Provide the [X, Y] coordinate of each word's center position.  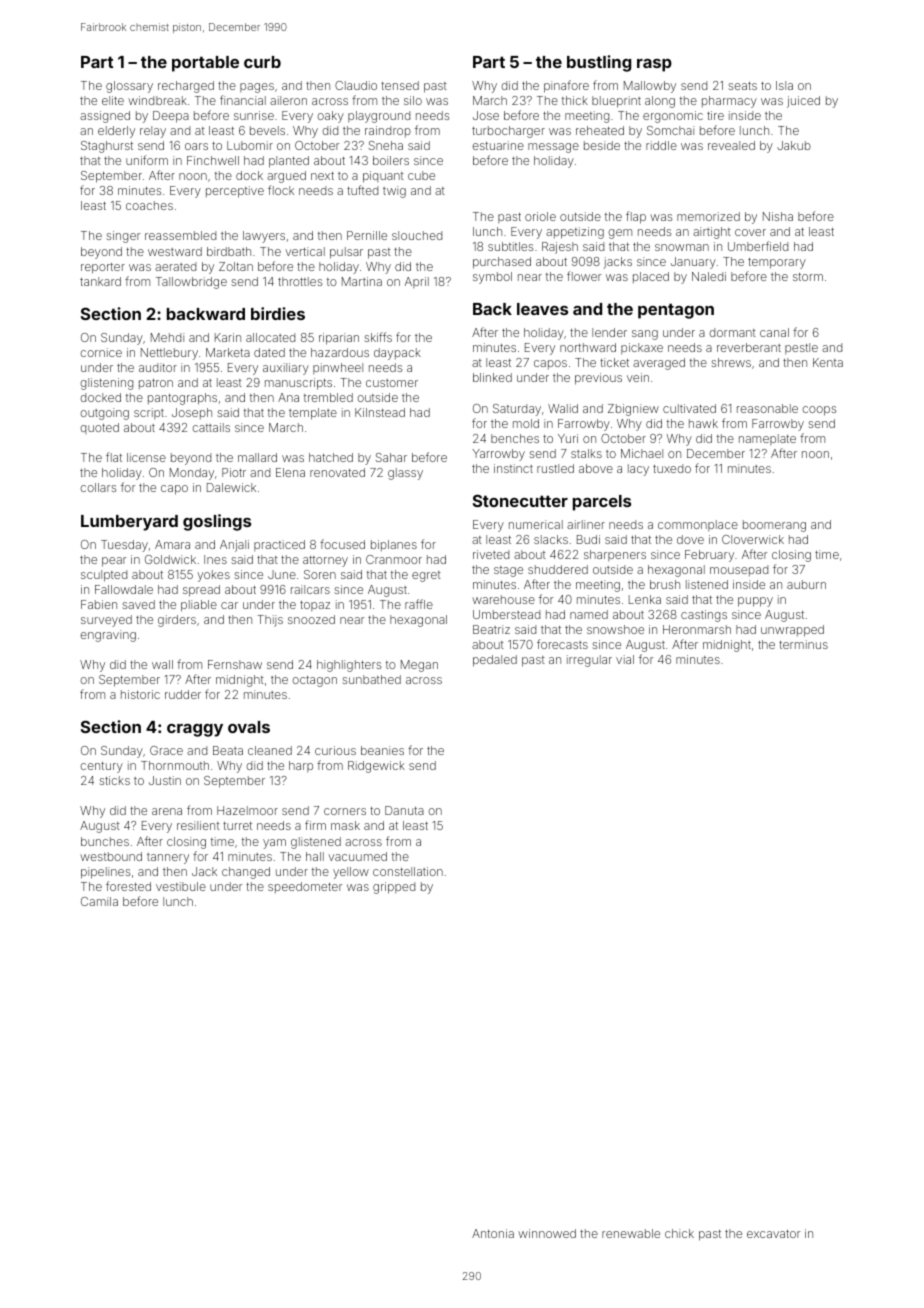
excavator [773, 1234]
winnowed [547, 1233]
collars [98, 487]
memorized [708, 216]
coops [819, 411]
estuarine [498, 145]
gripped [394, 888]
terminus [803, 644]
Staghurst [107, 147]
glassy [405, 474]
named [589, 614]
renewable [631, 1233]
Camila [99, 901]
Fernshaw [235, 664]
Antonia [493, 1233]
